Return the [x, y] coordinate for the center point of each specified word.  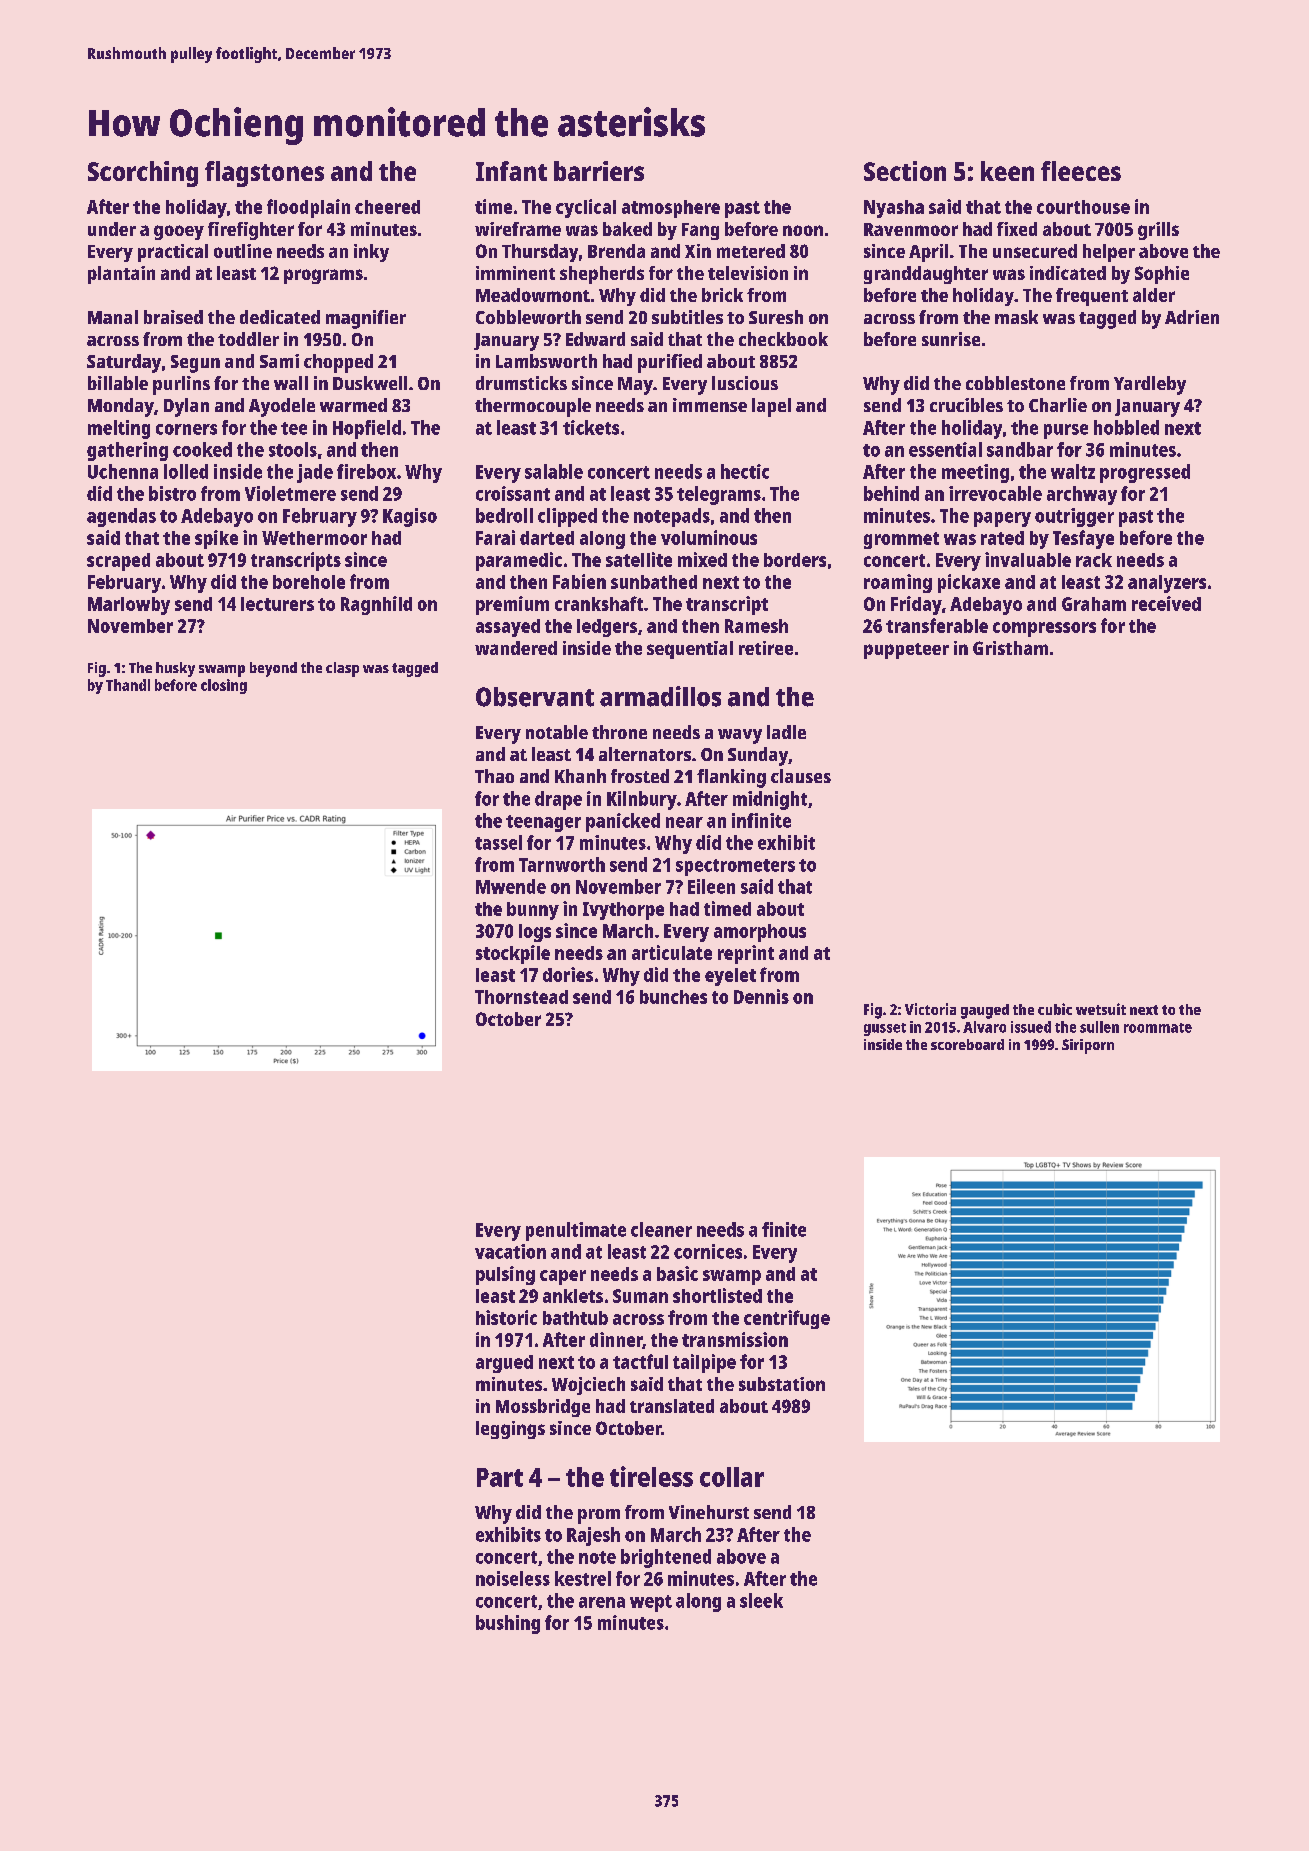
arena [602, 1602]
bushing [508, 1624]
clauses [801, 776]
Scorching [143, 174]
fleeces [1081, 171]
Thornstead [521, 997]
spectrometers [735, 867]
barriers [599, 171]
